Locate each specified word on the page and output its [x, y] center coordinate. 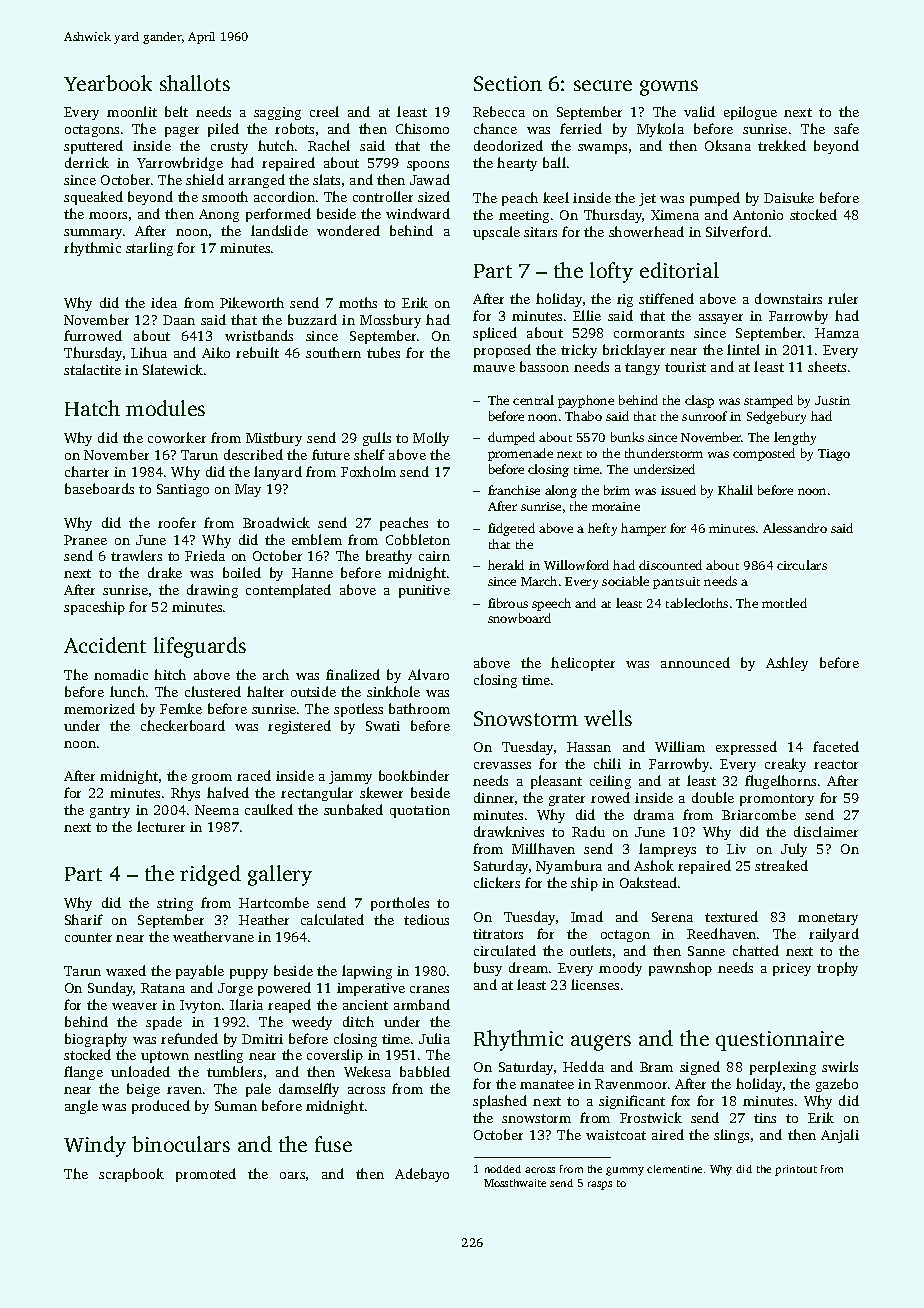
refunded [189, 1038]
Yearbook [108, 83]
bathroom [419, 708]
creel [324, 111]
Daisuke [789, 197]
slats [326, 179]
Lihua [149, 352]
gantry [110, 812]
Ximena [675, 215]
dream [528, 967]
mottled [784, 603]
